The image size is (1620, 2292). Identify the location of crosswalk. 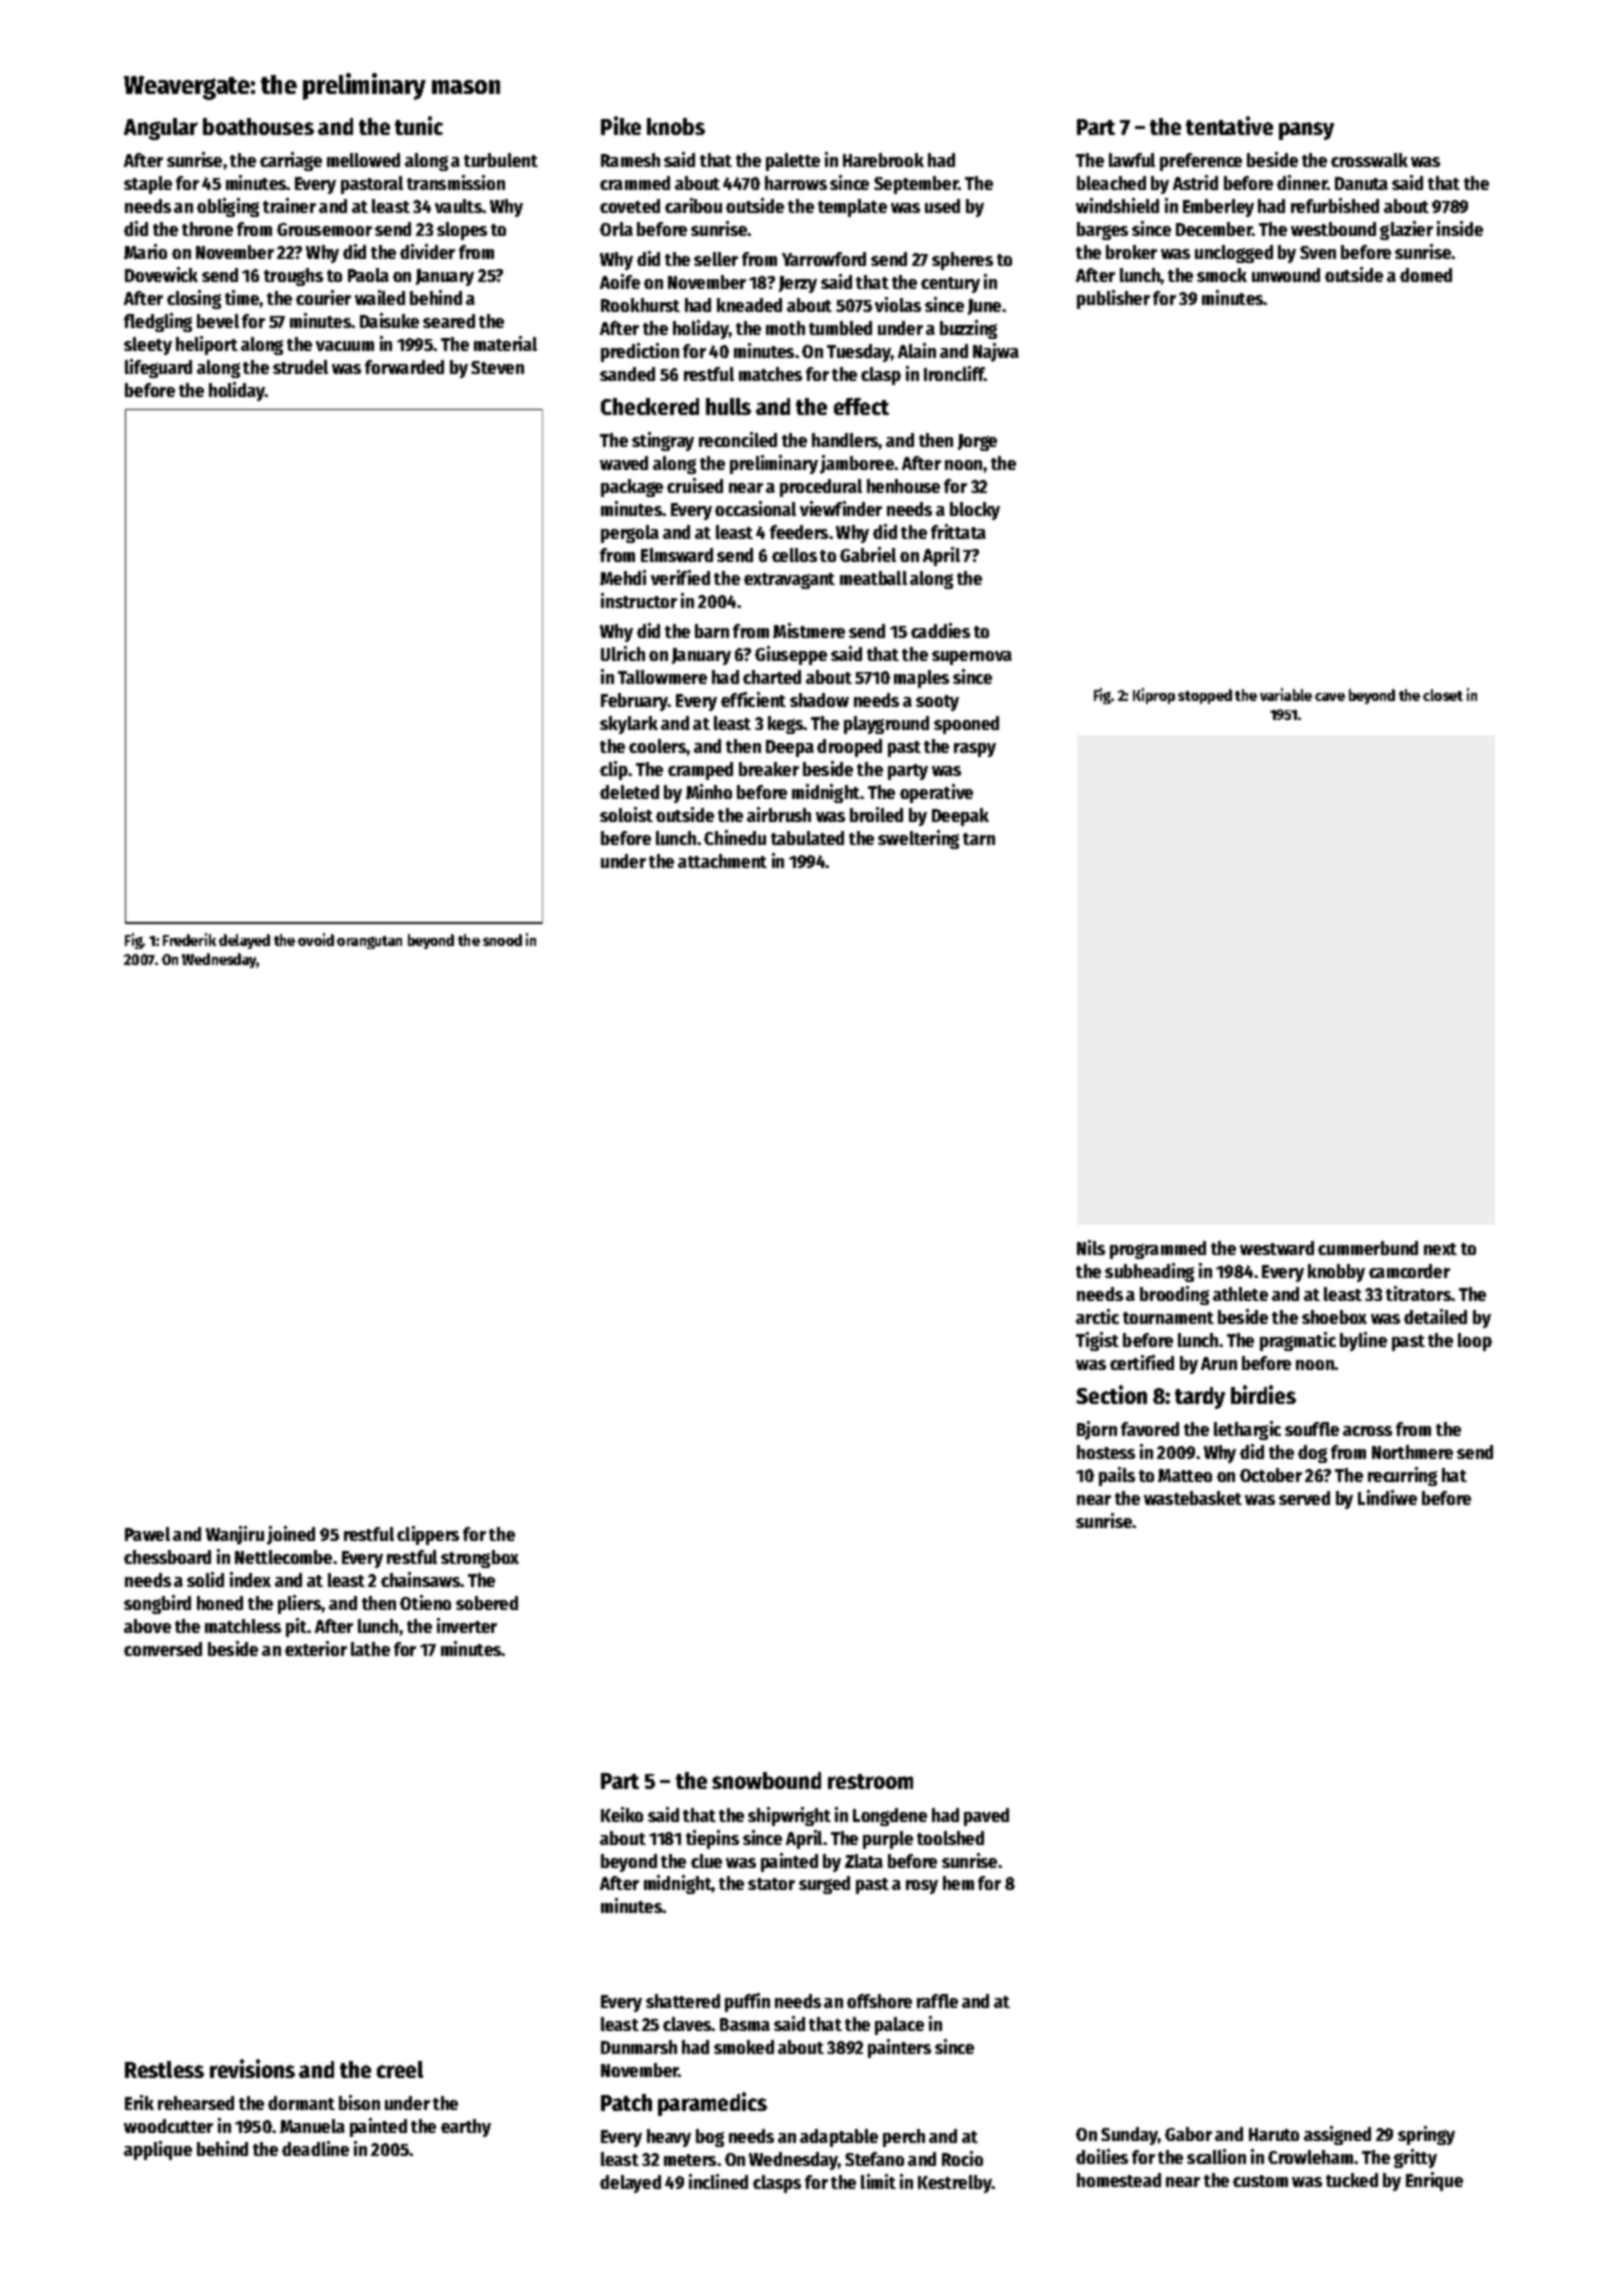
(1369, 160).
